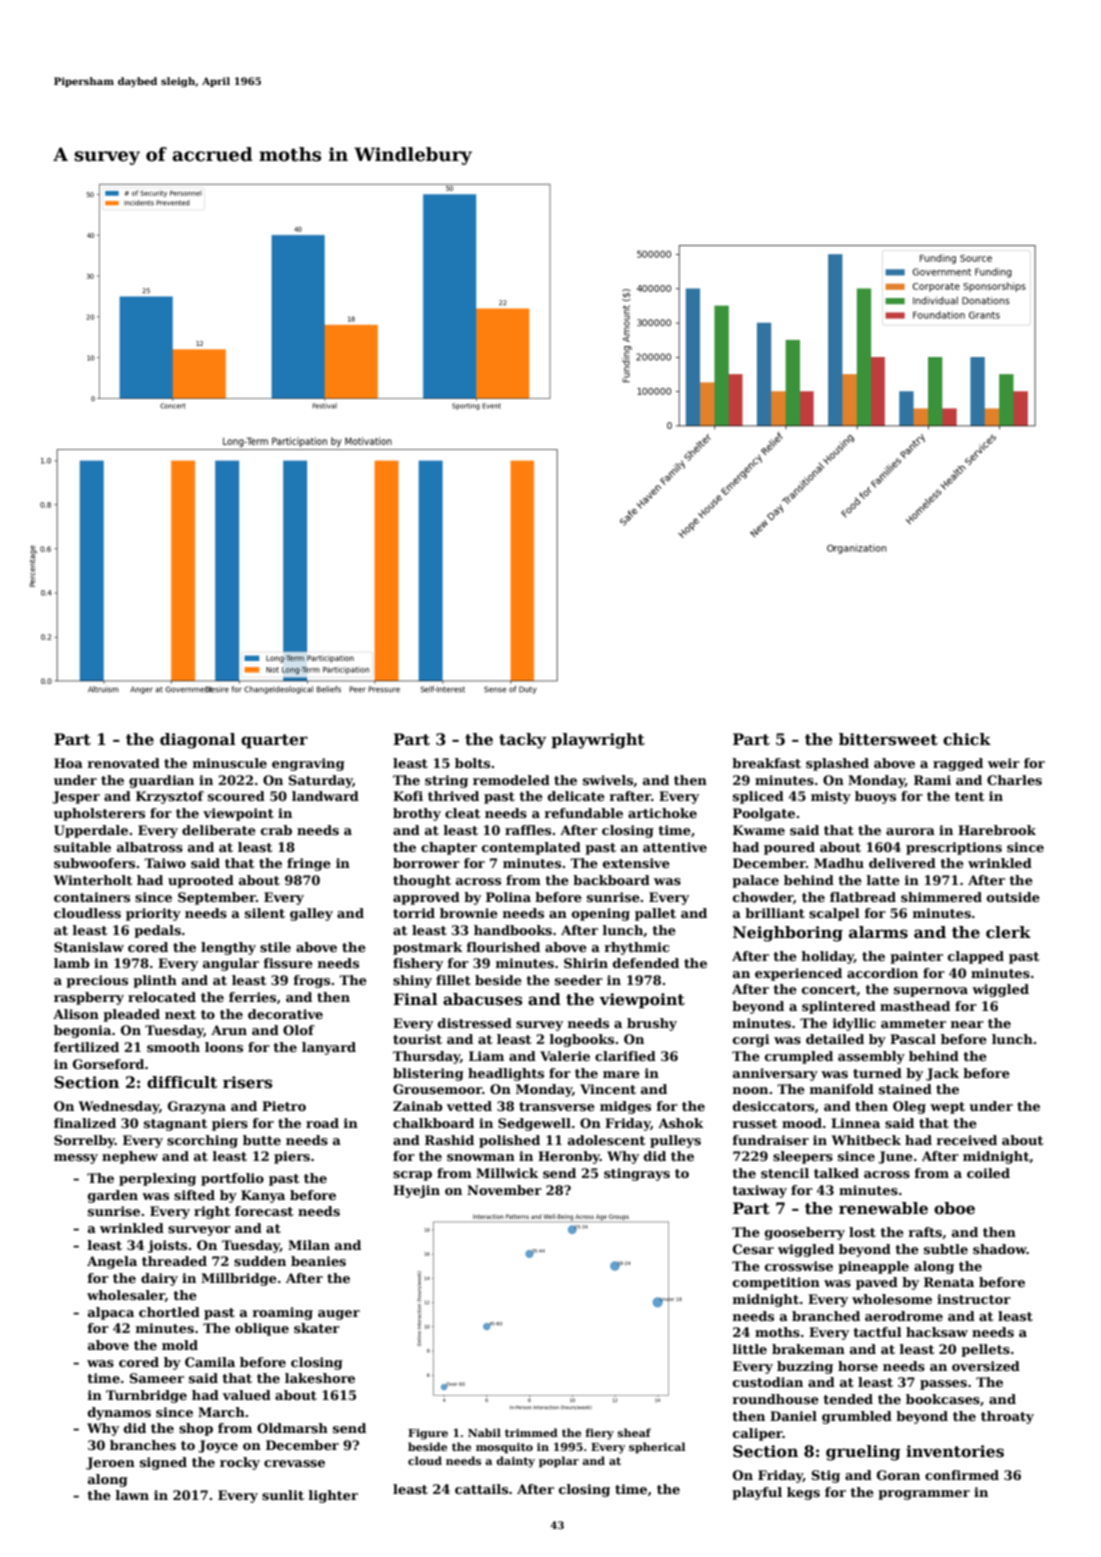  What do you see at coordinates (506, 1074) in the page?
I see `headlights` at bounding box center [506, 1074].
